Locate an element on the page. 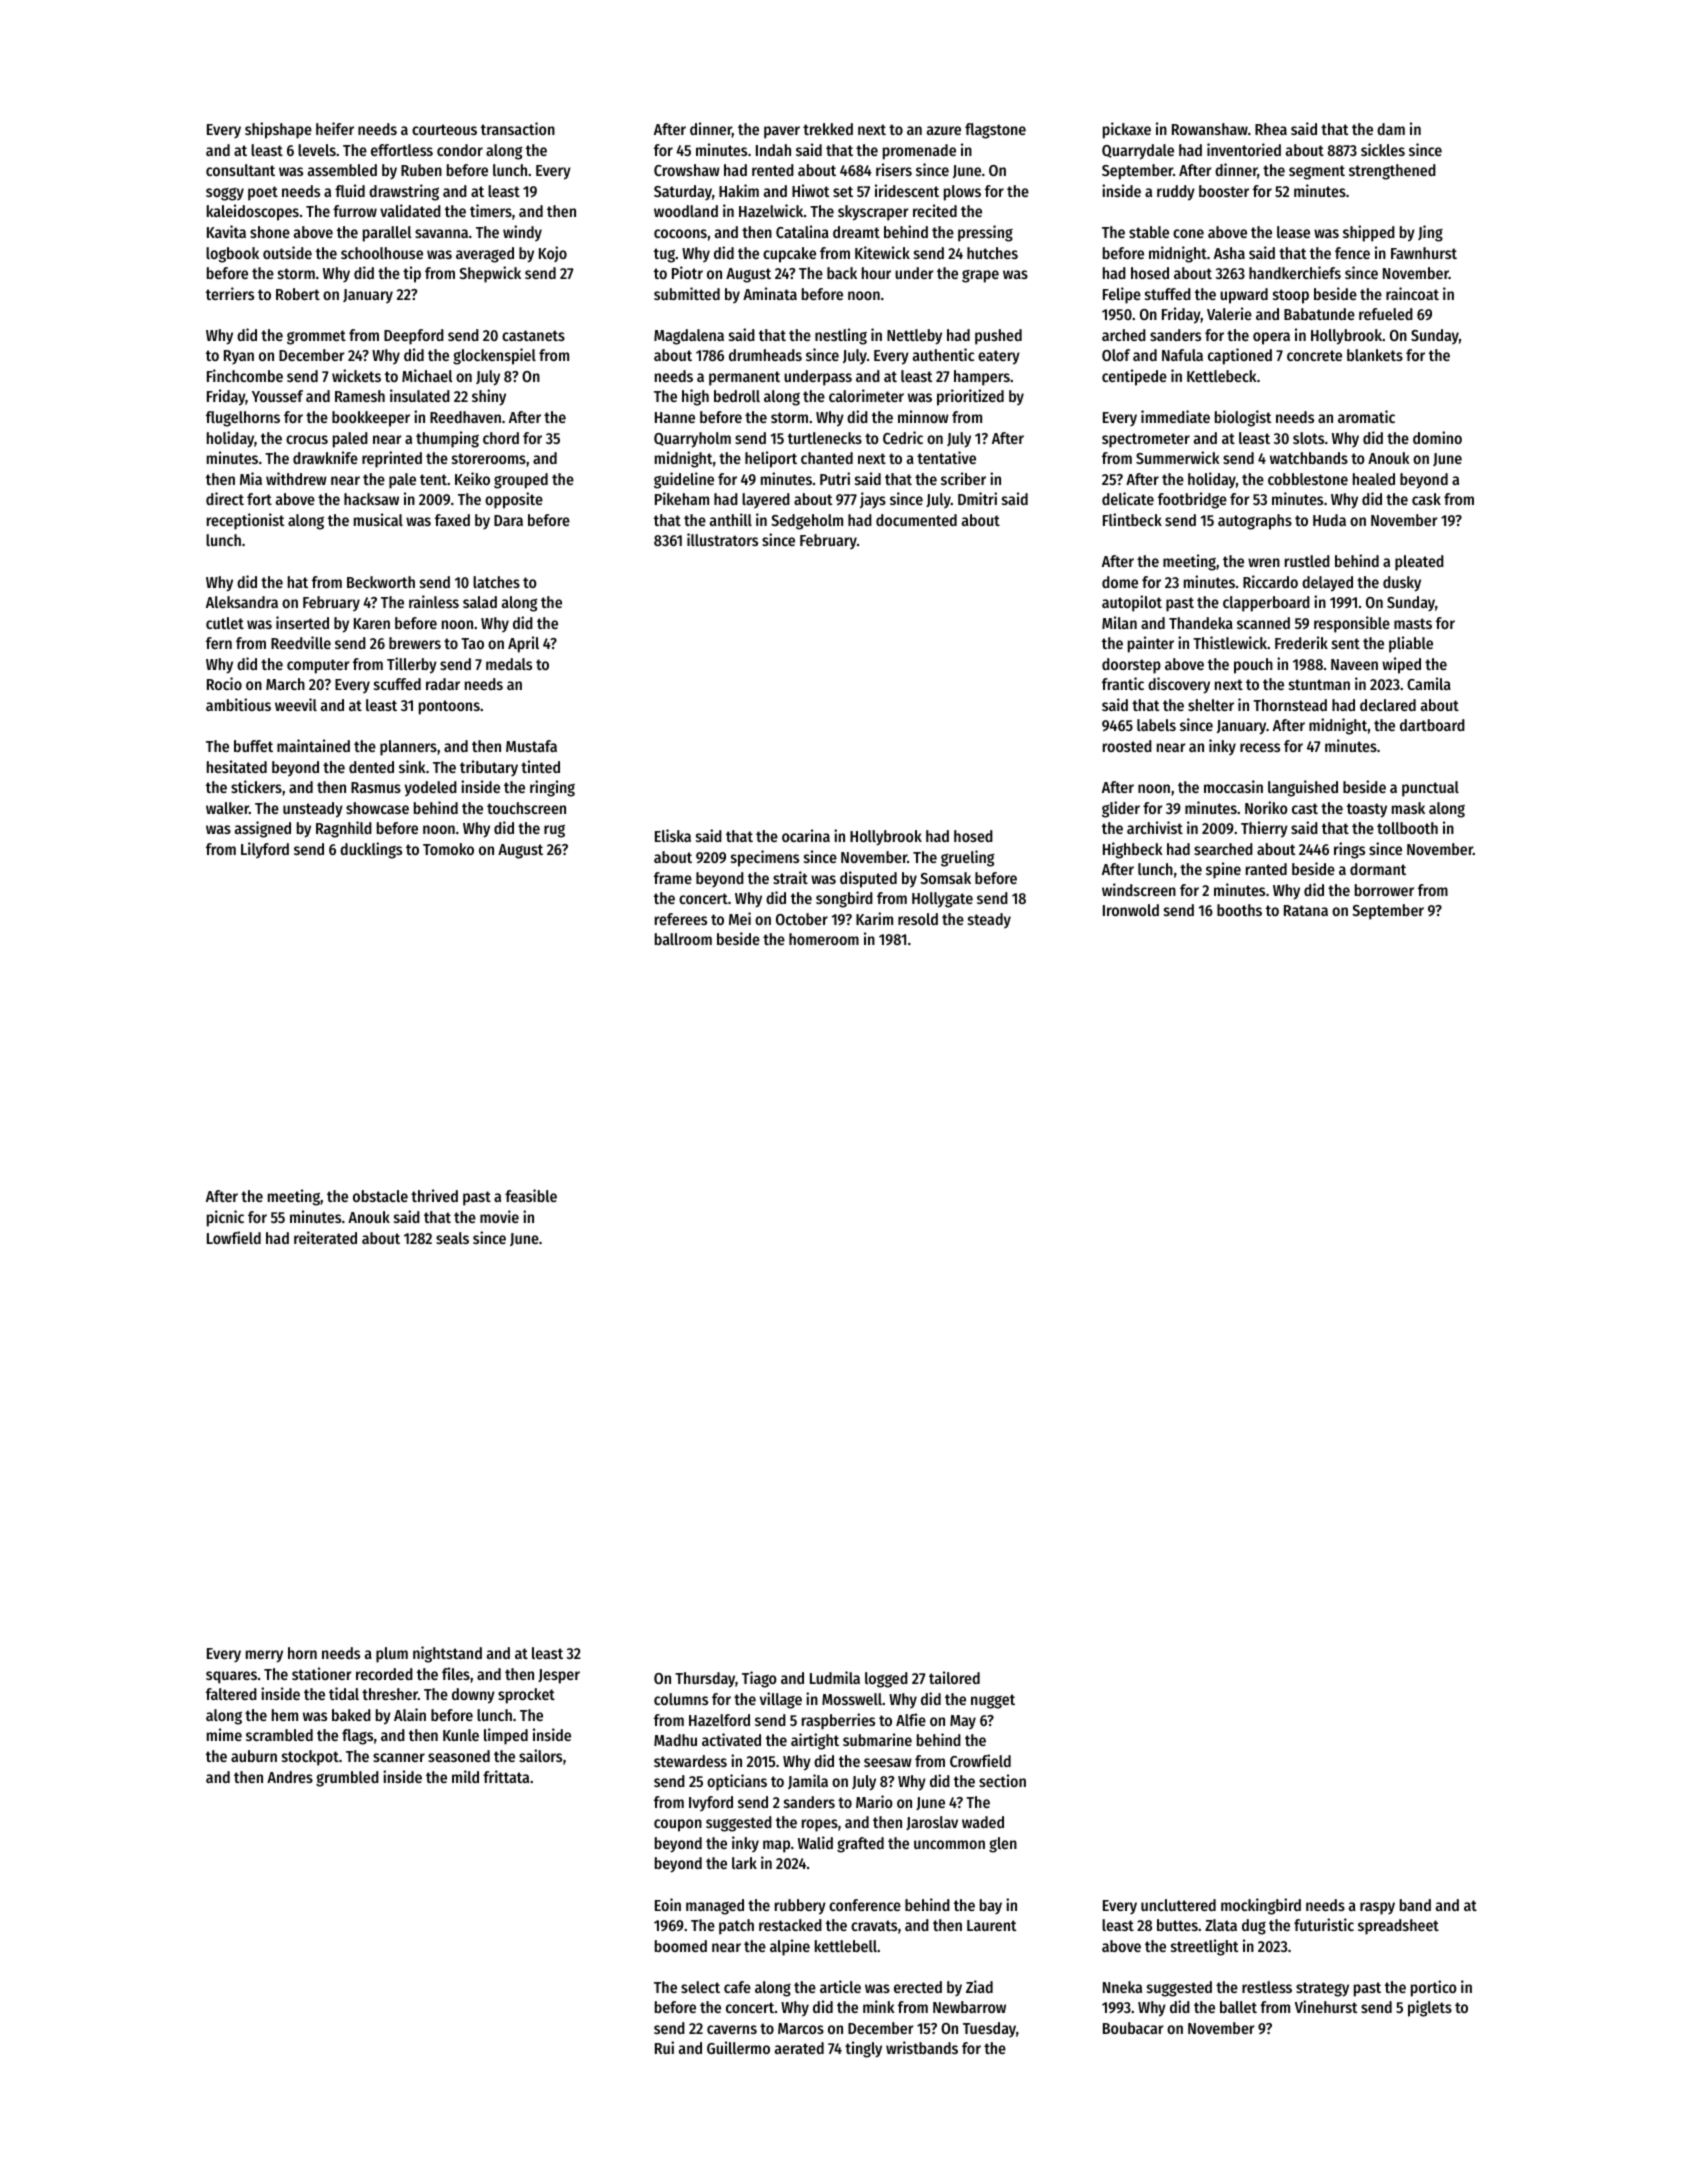  Robert is located at coordinates (298, 294).
